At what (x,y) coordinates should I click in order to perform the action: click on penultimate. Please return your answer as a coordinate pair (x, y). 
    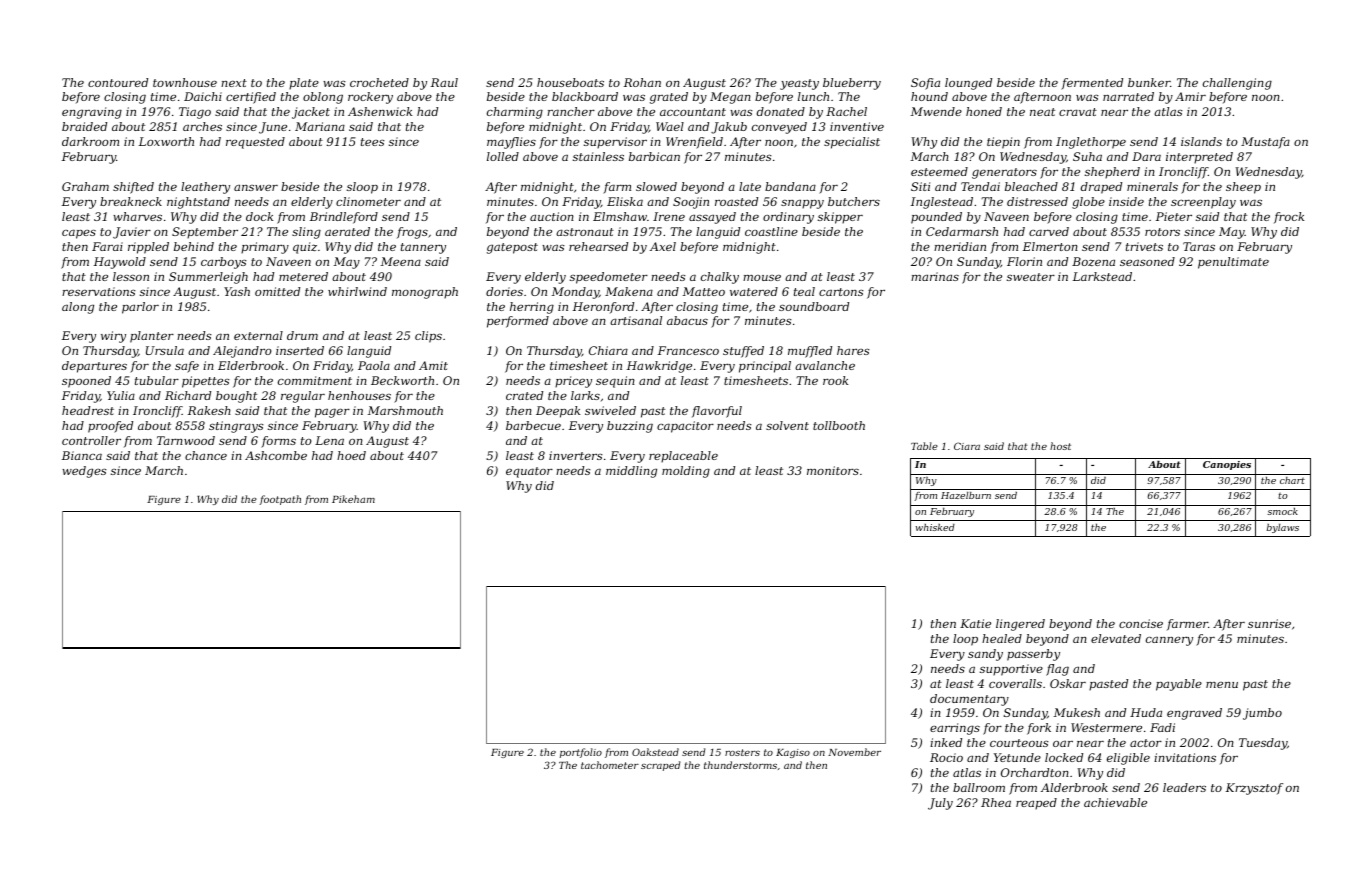
    Looking at the image, I should click on (1233, 263).
